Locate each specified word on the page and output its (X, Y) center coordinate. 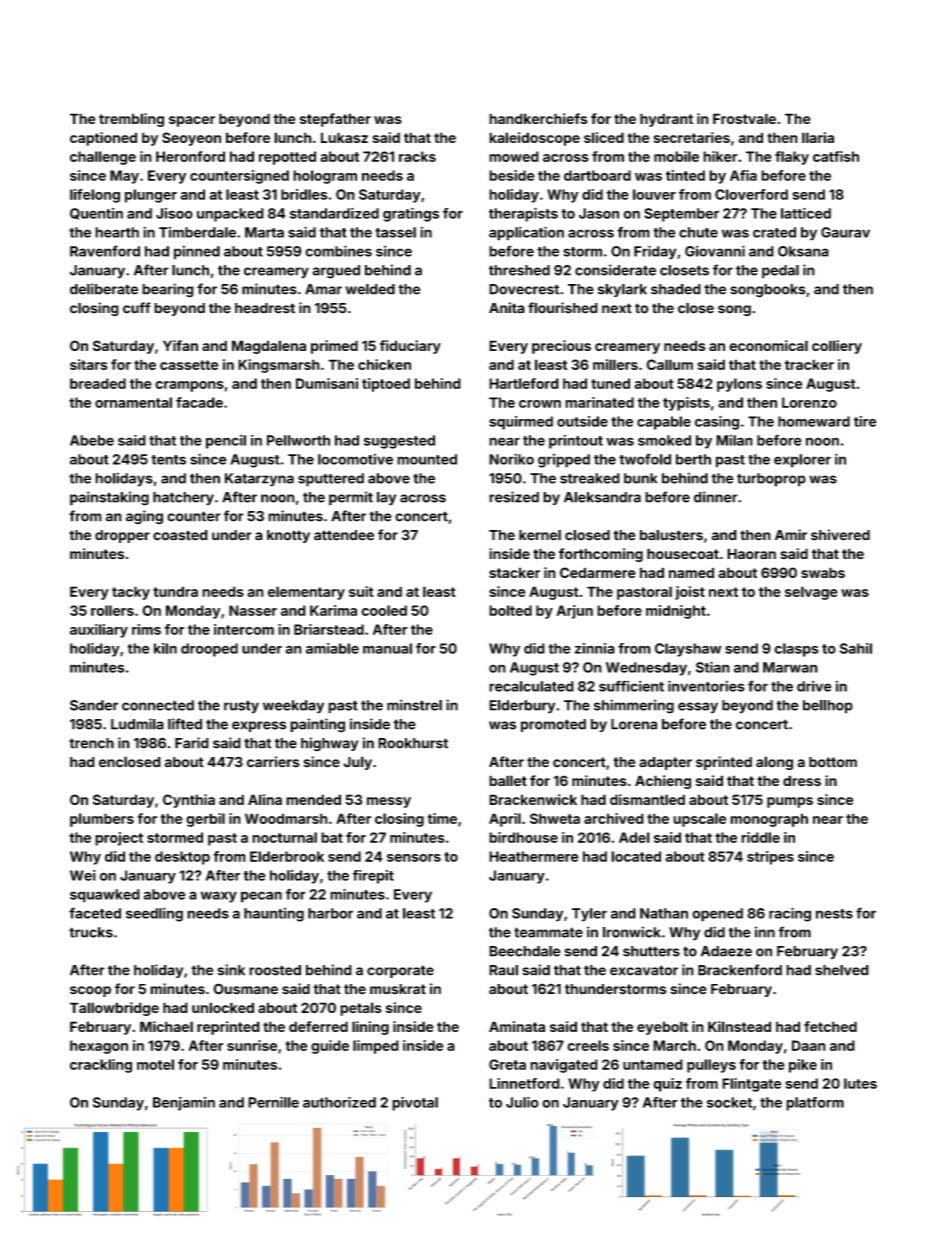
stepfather (335, 120)
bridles (304, 194)
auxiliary (99, 631)
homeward (814, 421)
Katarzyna (259, 480)
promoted (553, 725)
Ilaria (818, 137)
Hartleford (524, 383)
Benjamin (184, 1104)
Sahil (856, 648)
